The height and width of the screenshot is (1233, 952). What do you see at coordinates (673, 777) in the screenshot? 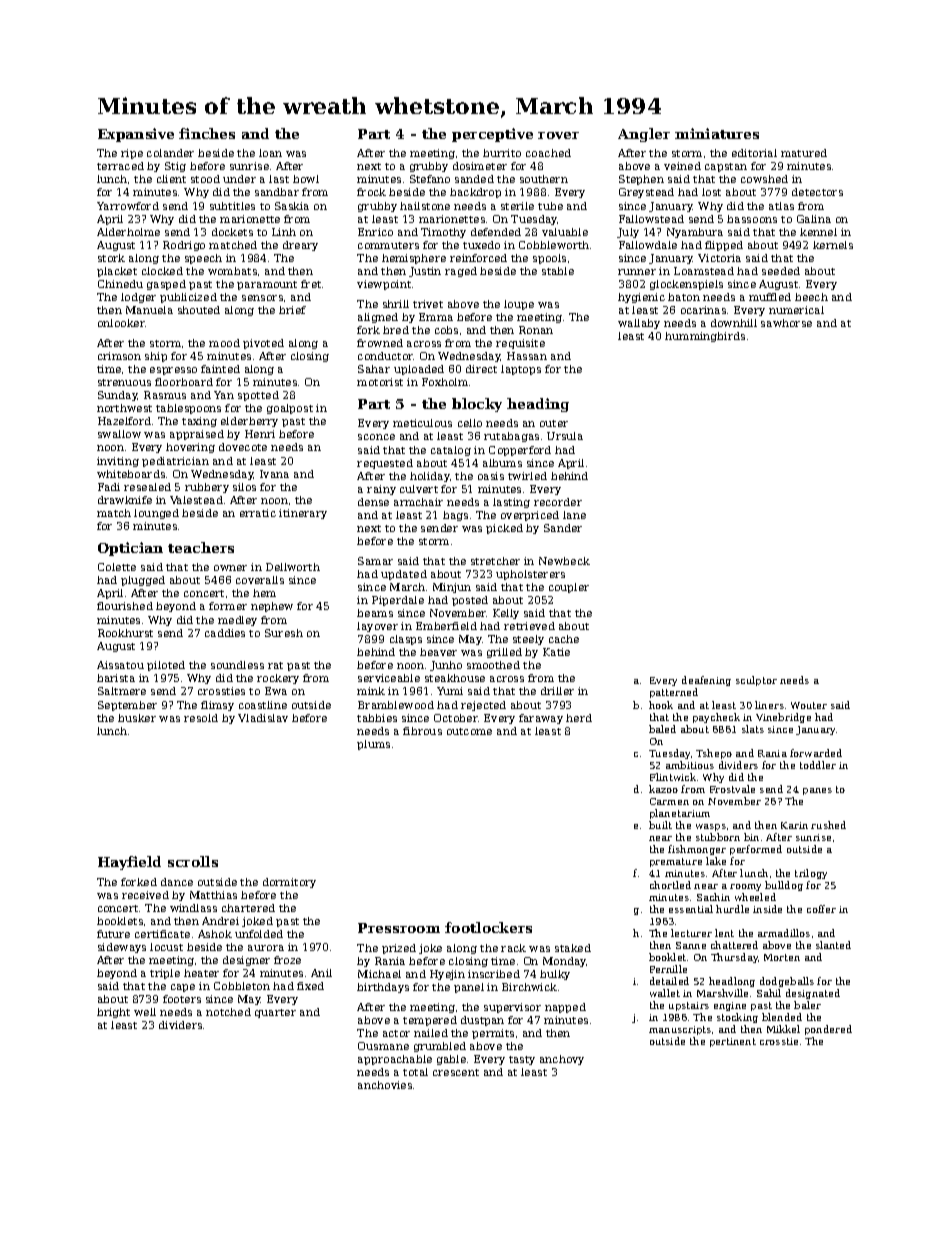
I see `Flintwick` at bounding box center [673, 777].
